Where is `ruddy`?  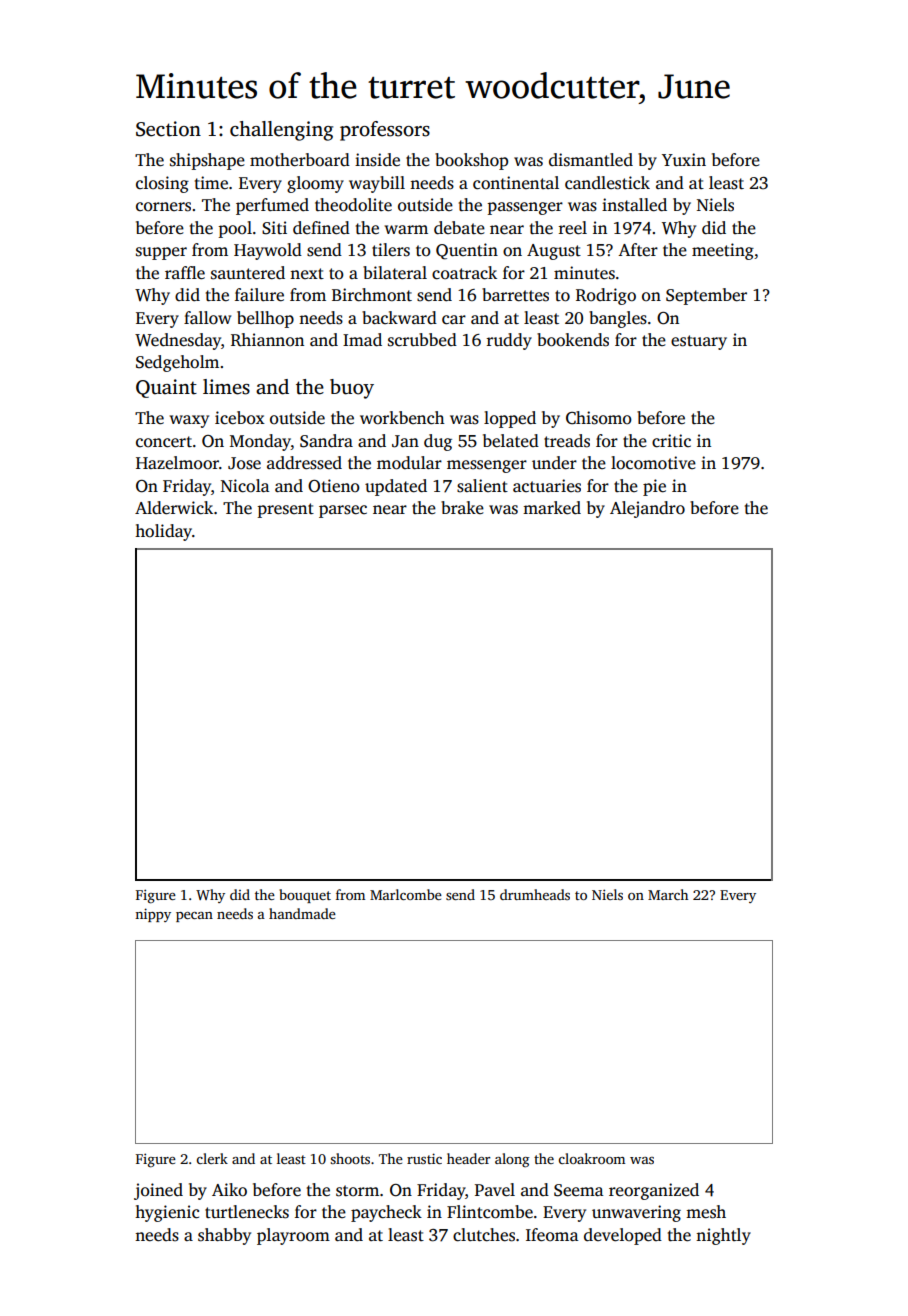 ruddy is located at coordinates (509, 341).
